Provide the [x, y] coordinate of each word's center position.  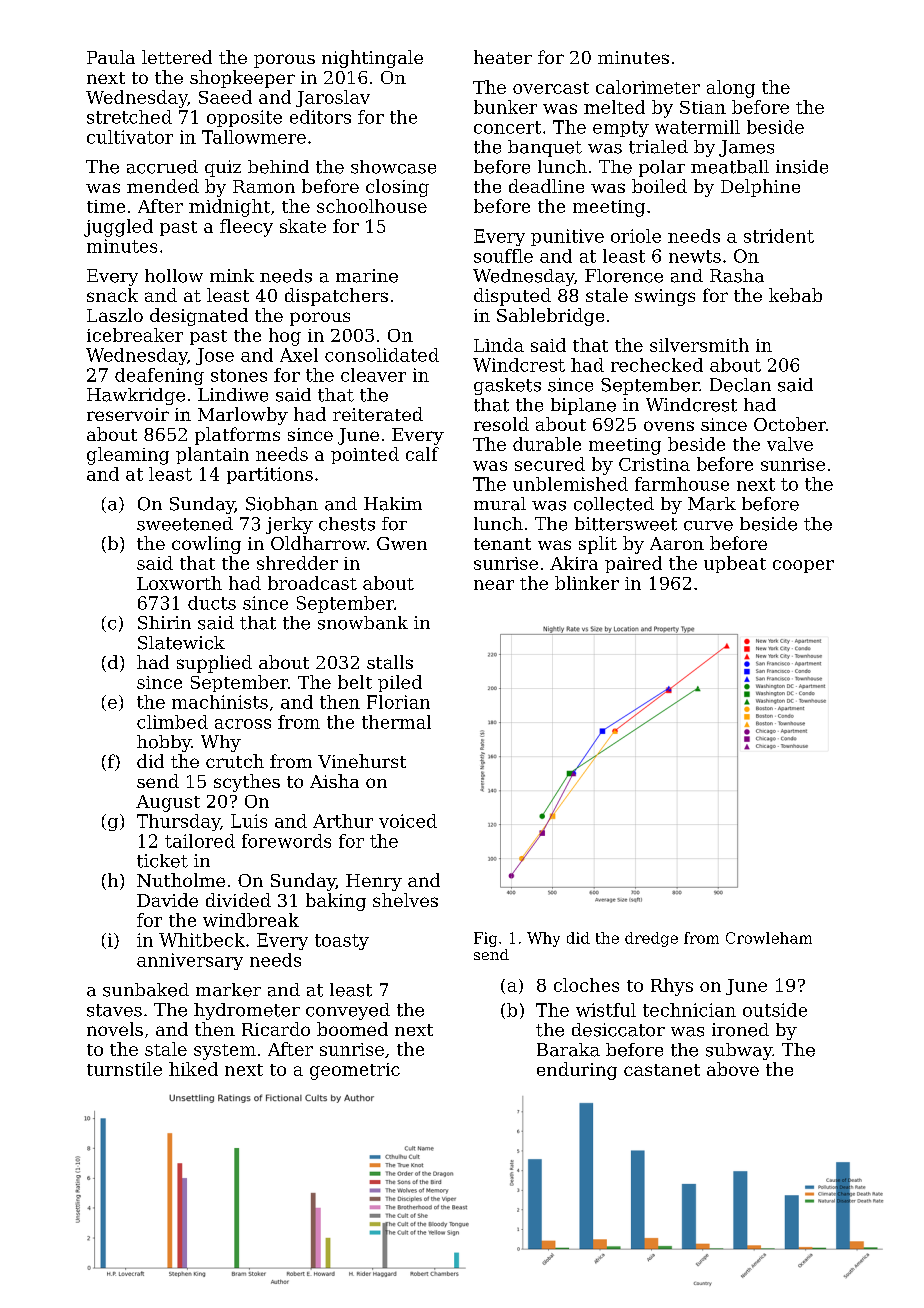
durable [547, 444]
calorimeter [648, 87]
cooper [803, 566]
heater [503, 57]
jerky [289, 525]
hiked [193, 1069]
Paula [111, 57]
